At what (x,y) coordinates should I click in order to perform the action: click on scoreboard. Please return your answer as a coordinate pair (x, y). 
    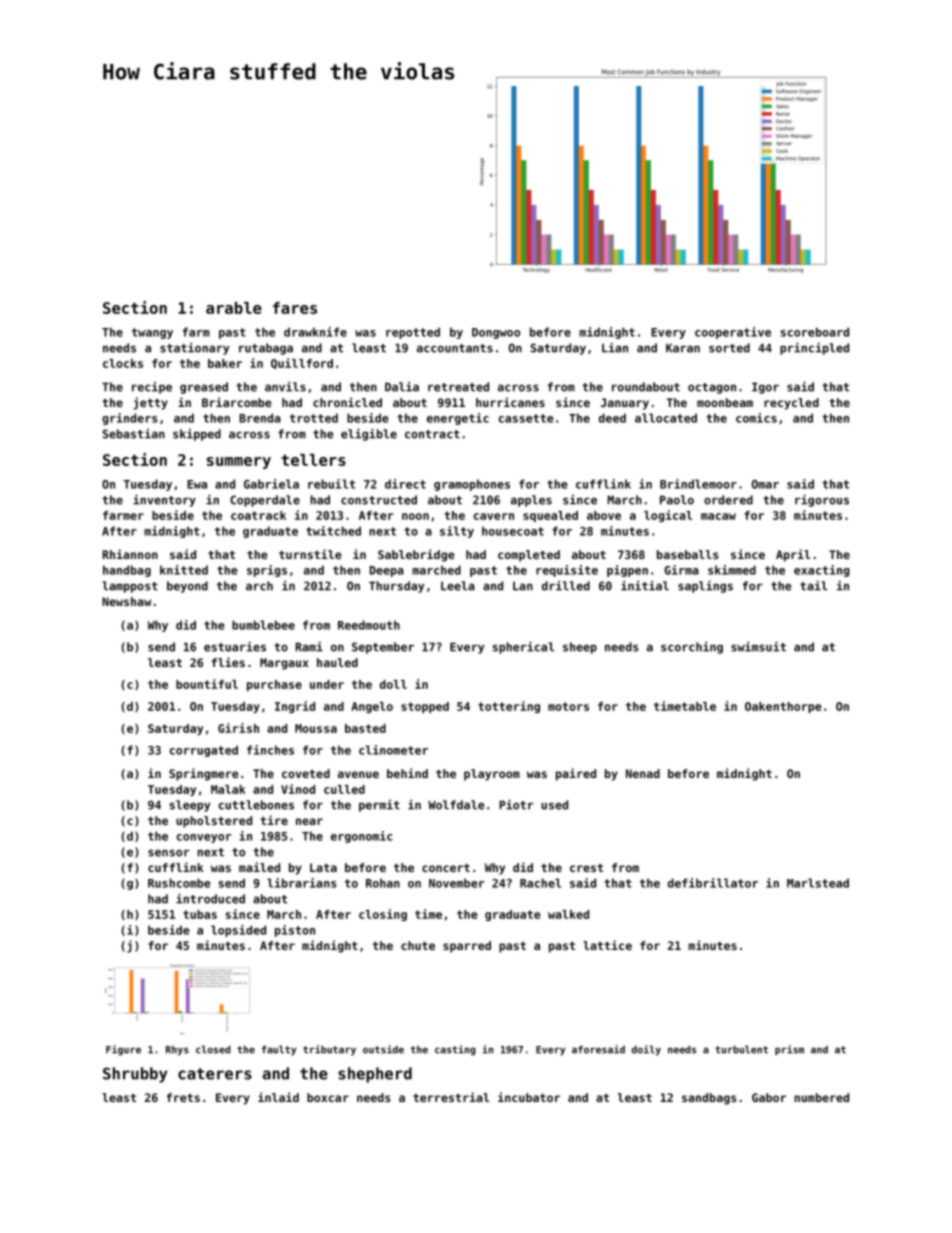
    Looking at the image, I should click on (815, 332).
